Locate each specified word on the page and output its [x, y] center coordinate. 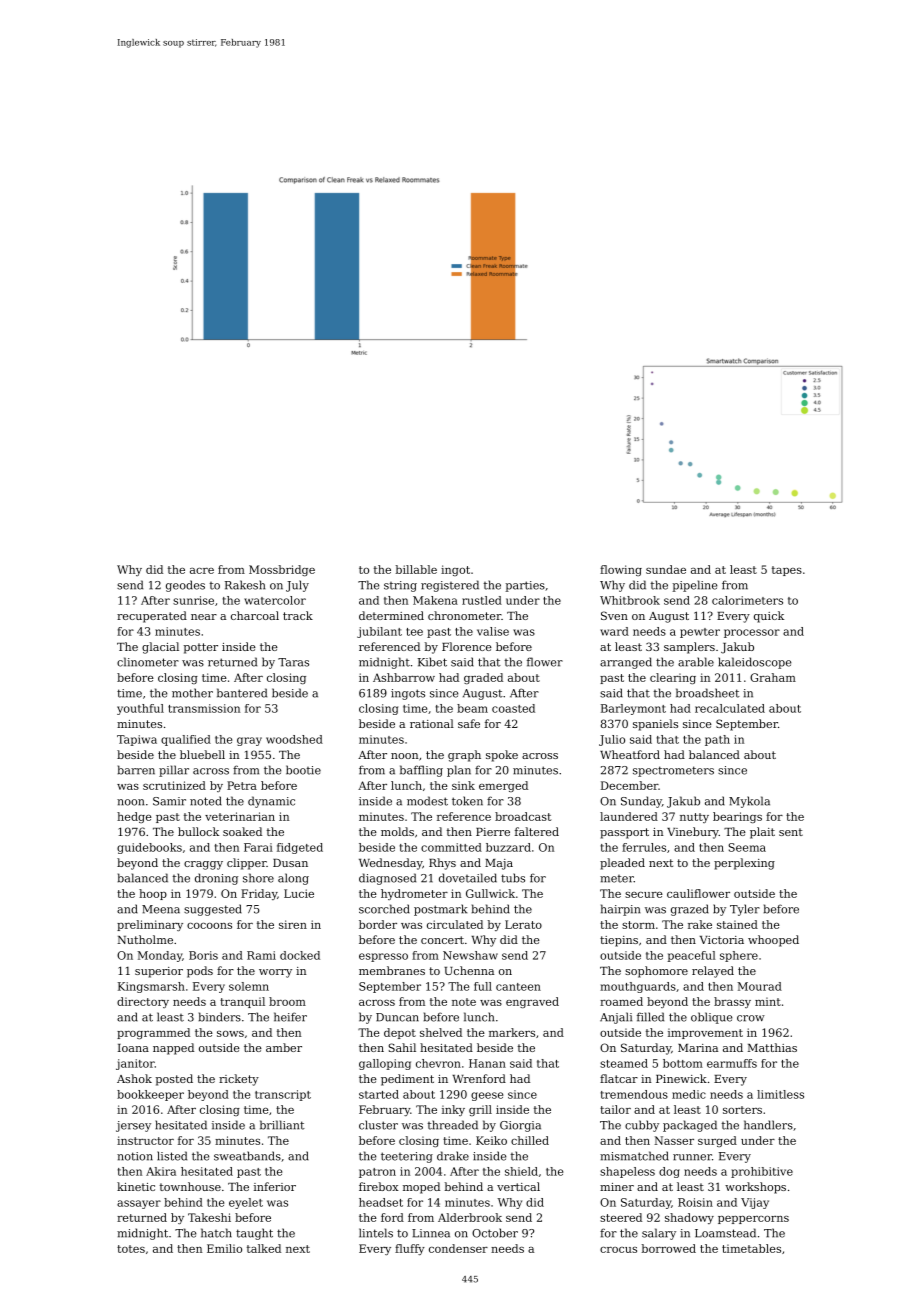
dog [669, 1172]
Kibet [432, 662]
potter [200, 648]
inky [453, 1110]
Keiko [491, 1140]
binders [220, 1017]
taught [254, 1234]
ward [614, 631]
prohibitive [762, 1172]
